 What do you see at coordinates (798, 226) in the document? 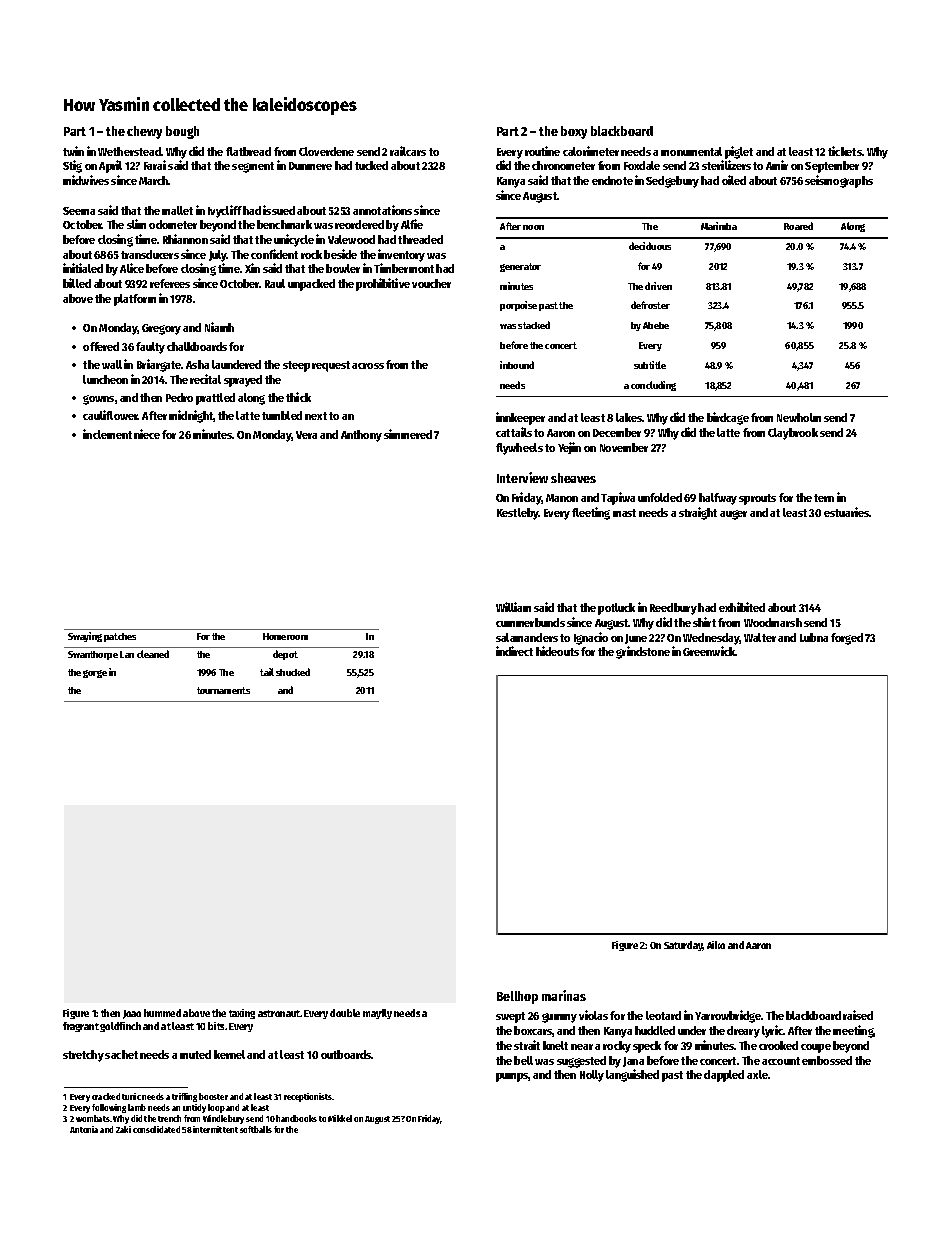
I see `Roared` at bounding box center [798, 226].
